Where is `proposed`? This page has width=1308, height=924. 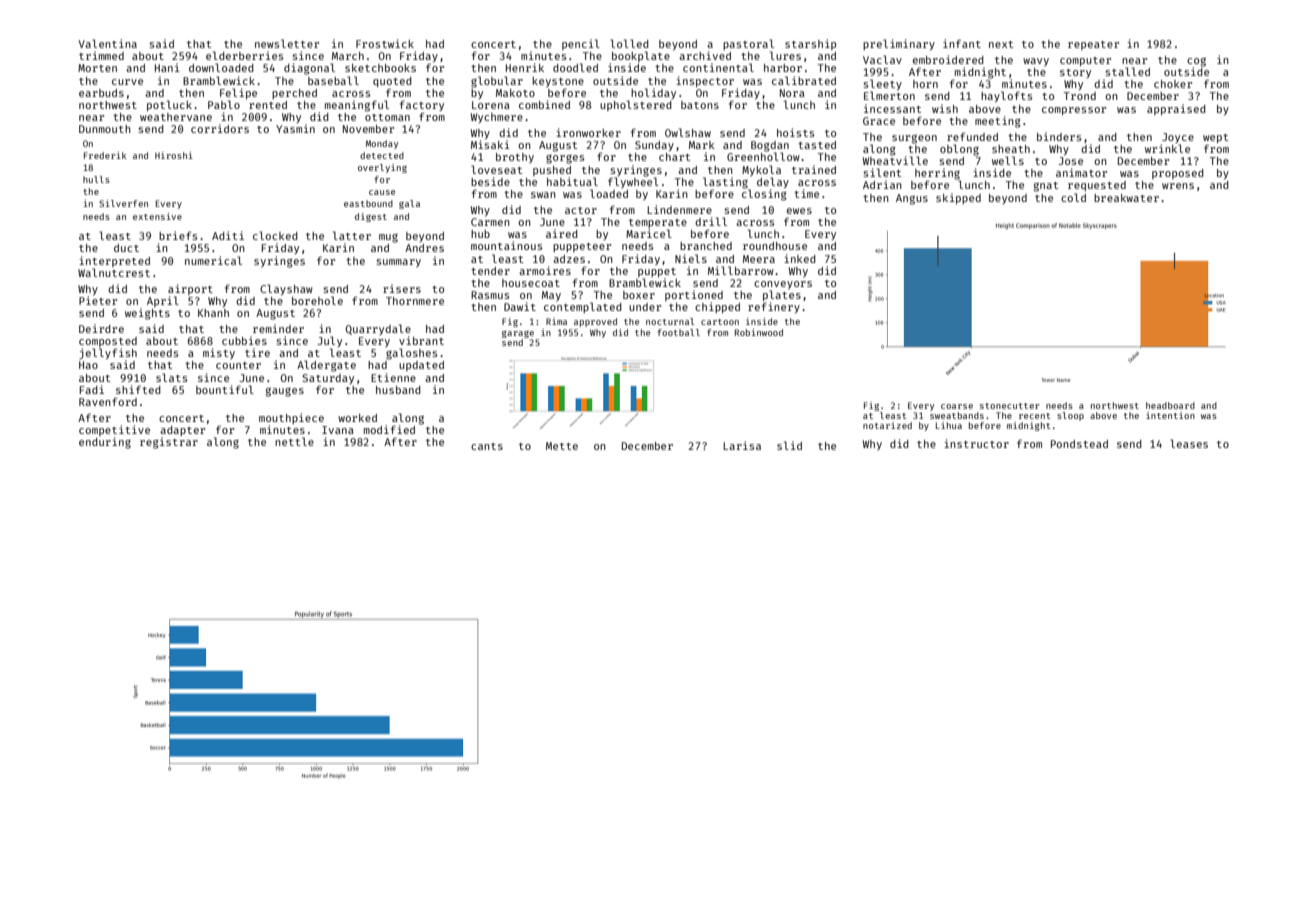
proposed is located at coordinates (1178, 174).
